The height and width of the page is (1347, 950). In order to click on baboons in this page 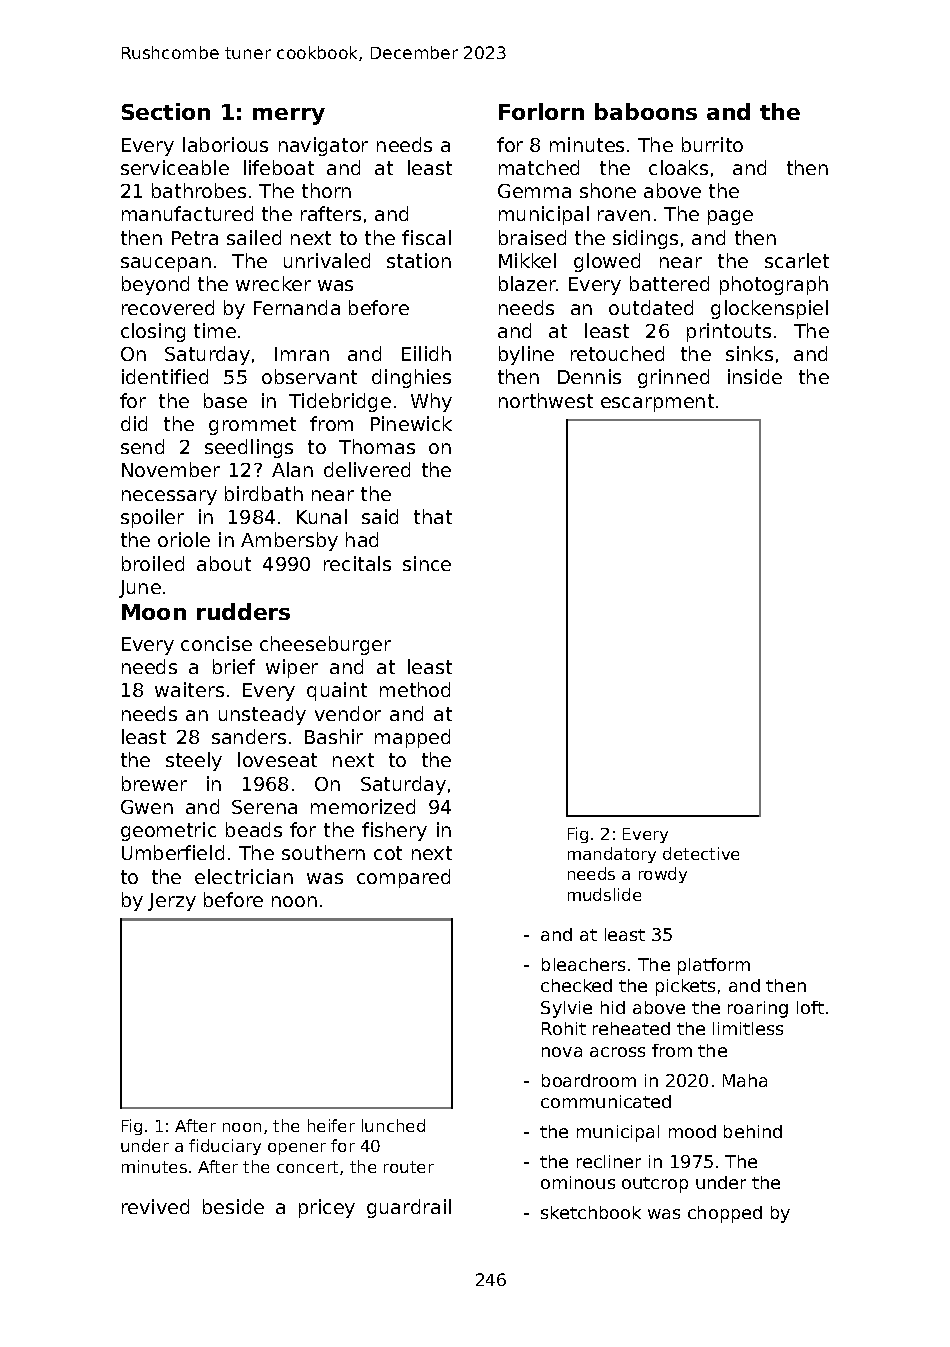, I will do `click(646, 111)`.
